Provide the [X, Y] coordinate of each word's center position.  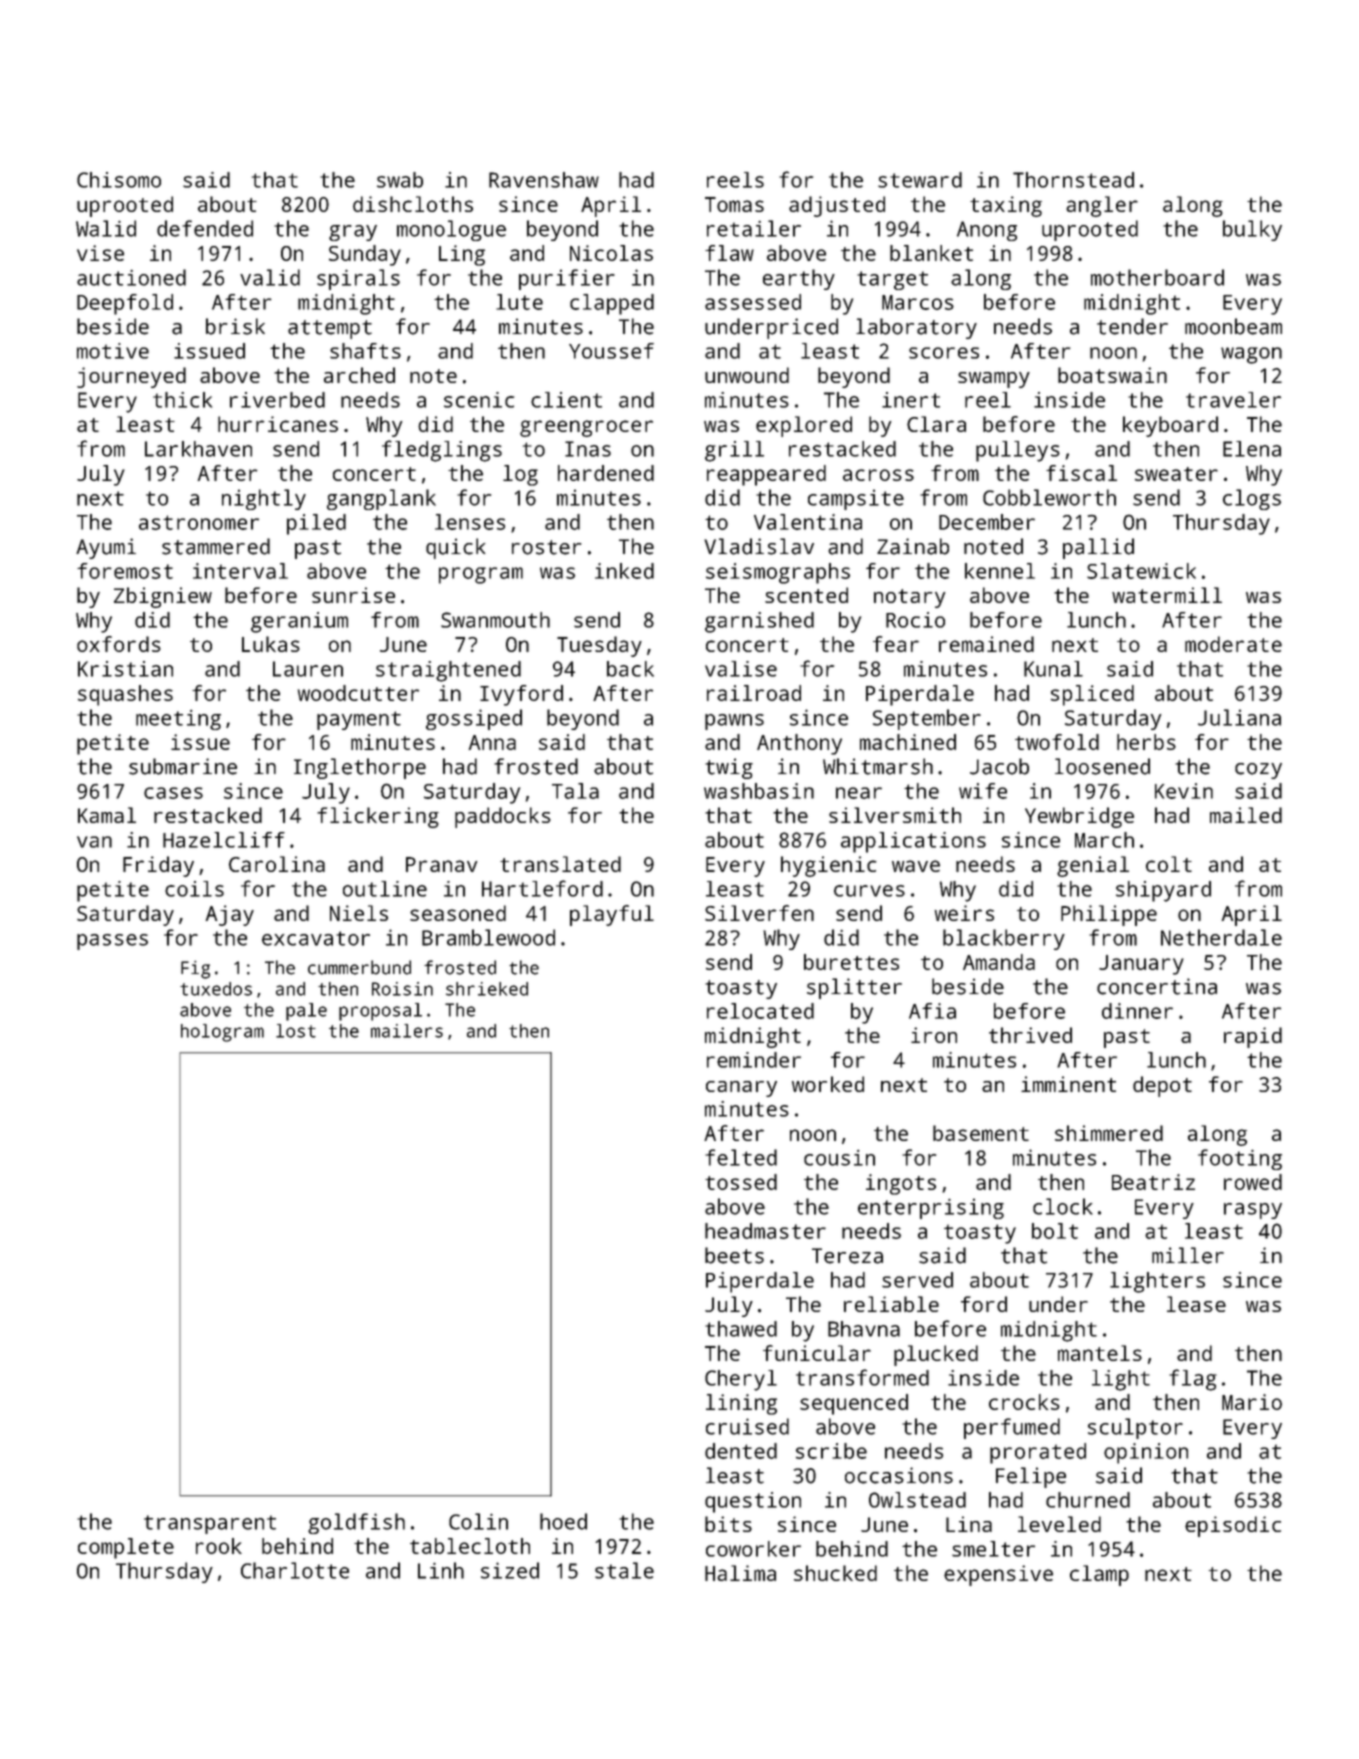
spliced [1092, 695]
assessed [753, 302]
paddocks [503, 817]
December [987, 522]
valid [270, 277]
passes [112, 942]
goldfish [356, 1523]
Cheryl [741, 1380]
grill [734, 451]
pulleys [1018, 451]
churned [1088, 1500]
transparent [210, 1524]
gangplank [381, 499]
